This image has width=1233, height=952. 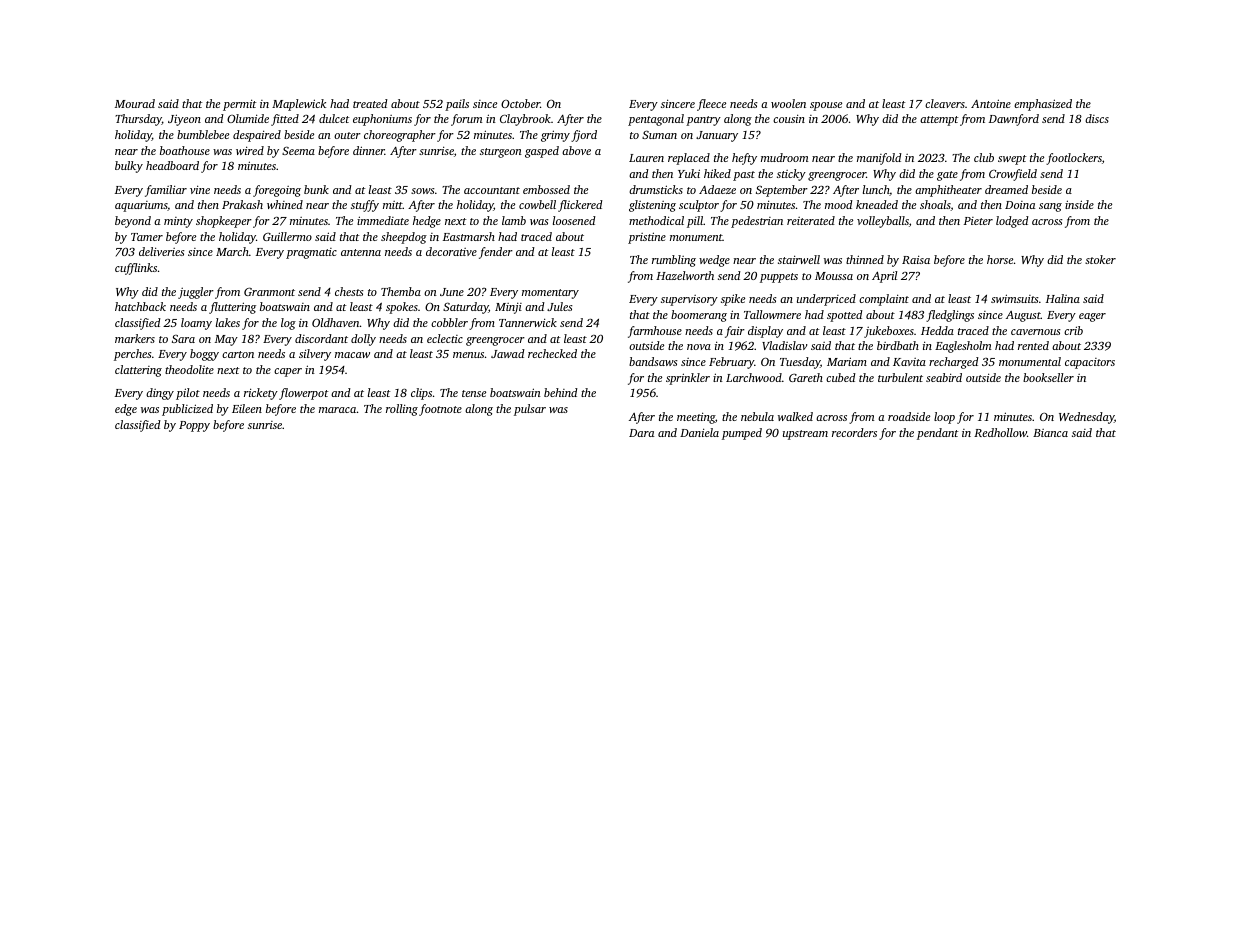 I want to click on rumbling, so click(x=674, y=261).
